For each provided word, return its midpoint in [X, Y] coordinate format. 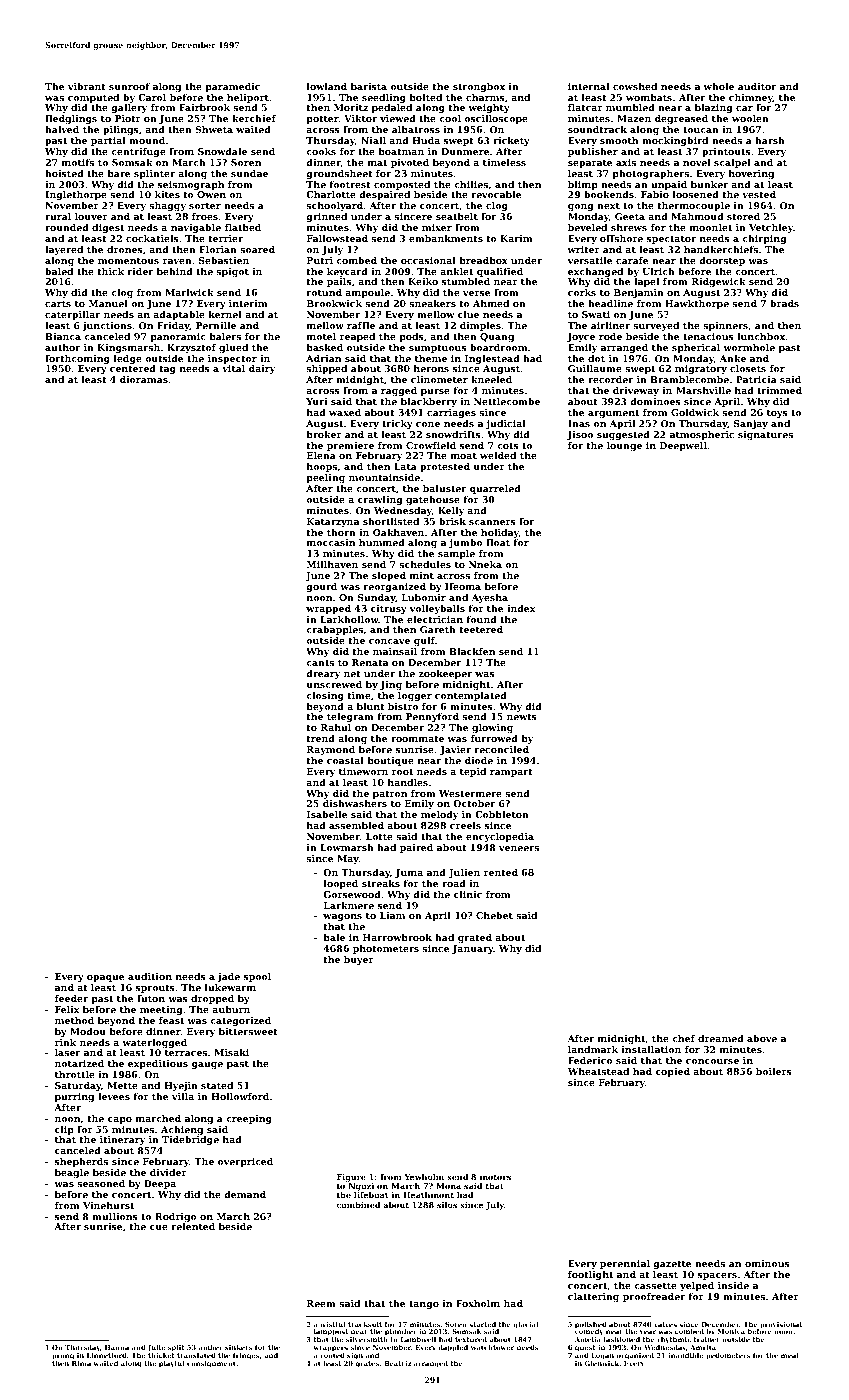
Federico [590, 1060]
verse [476, 293]
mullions [115, 1216]
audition [150, 976]
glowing [492, 728]
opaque [105, 978]
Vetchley [771, 228]
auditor [757, 86]
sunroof [129, 86]
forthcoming [77, 359]
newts [522, 716]
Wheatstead [598, 1071]
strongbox [479, 87]
